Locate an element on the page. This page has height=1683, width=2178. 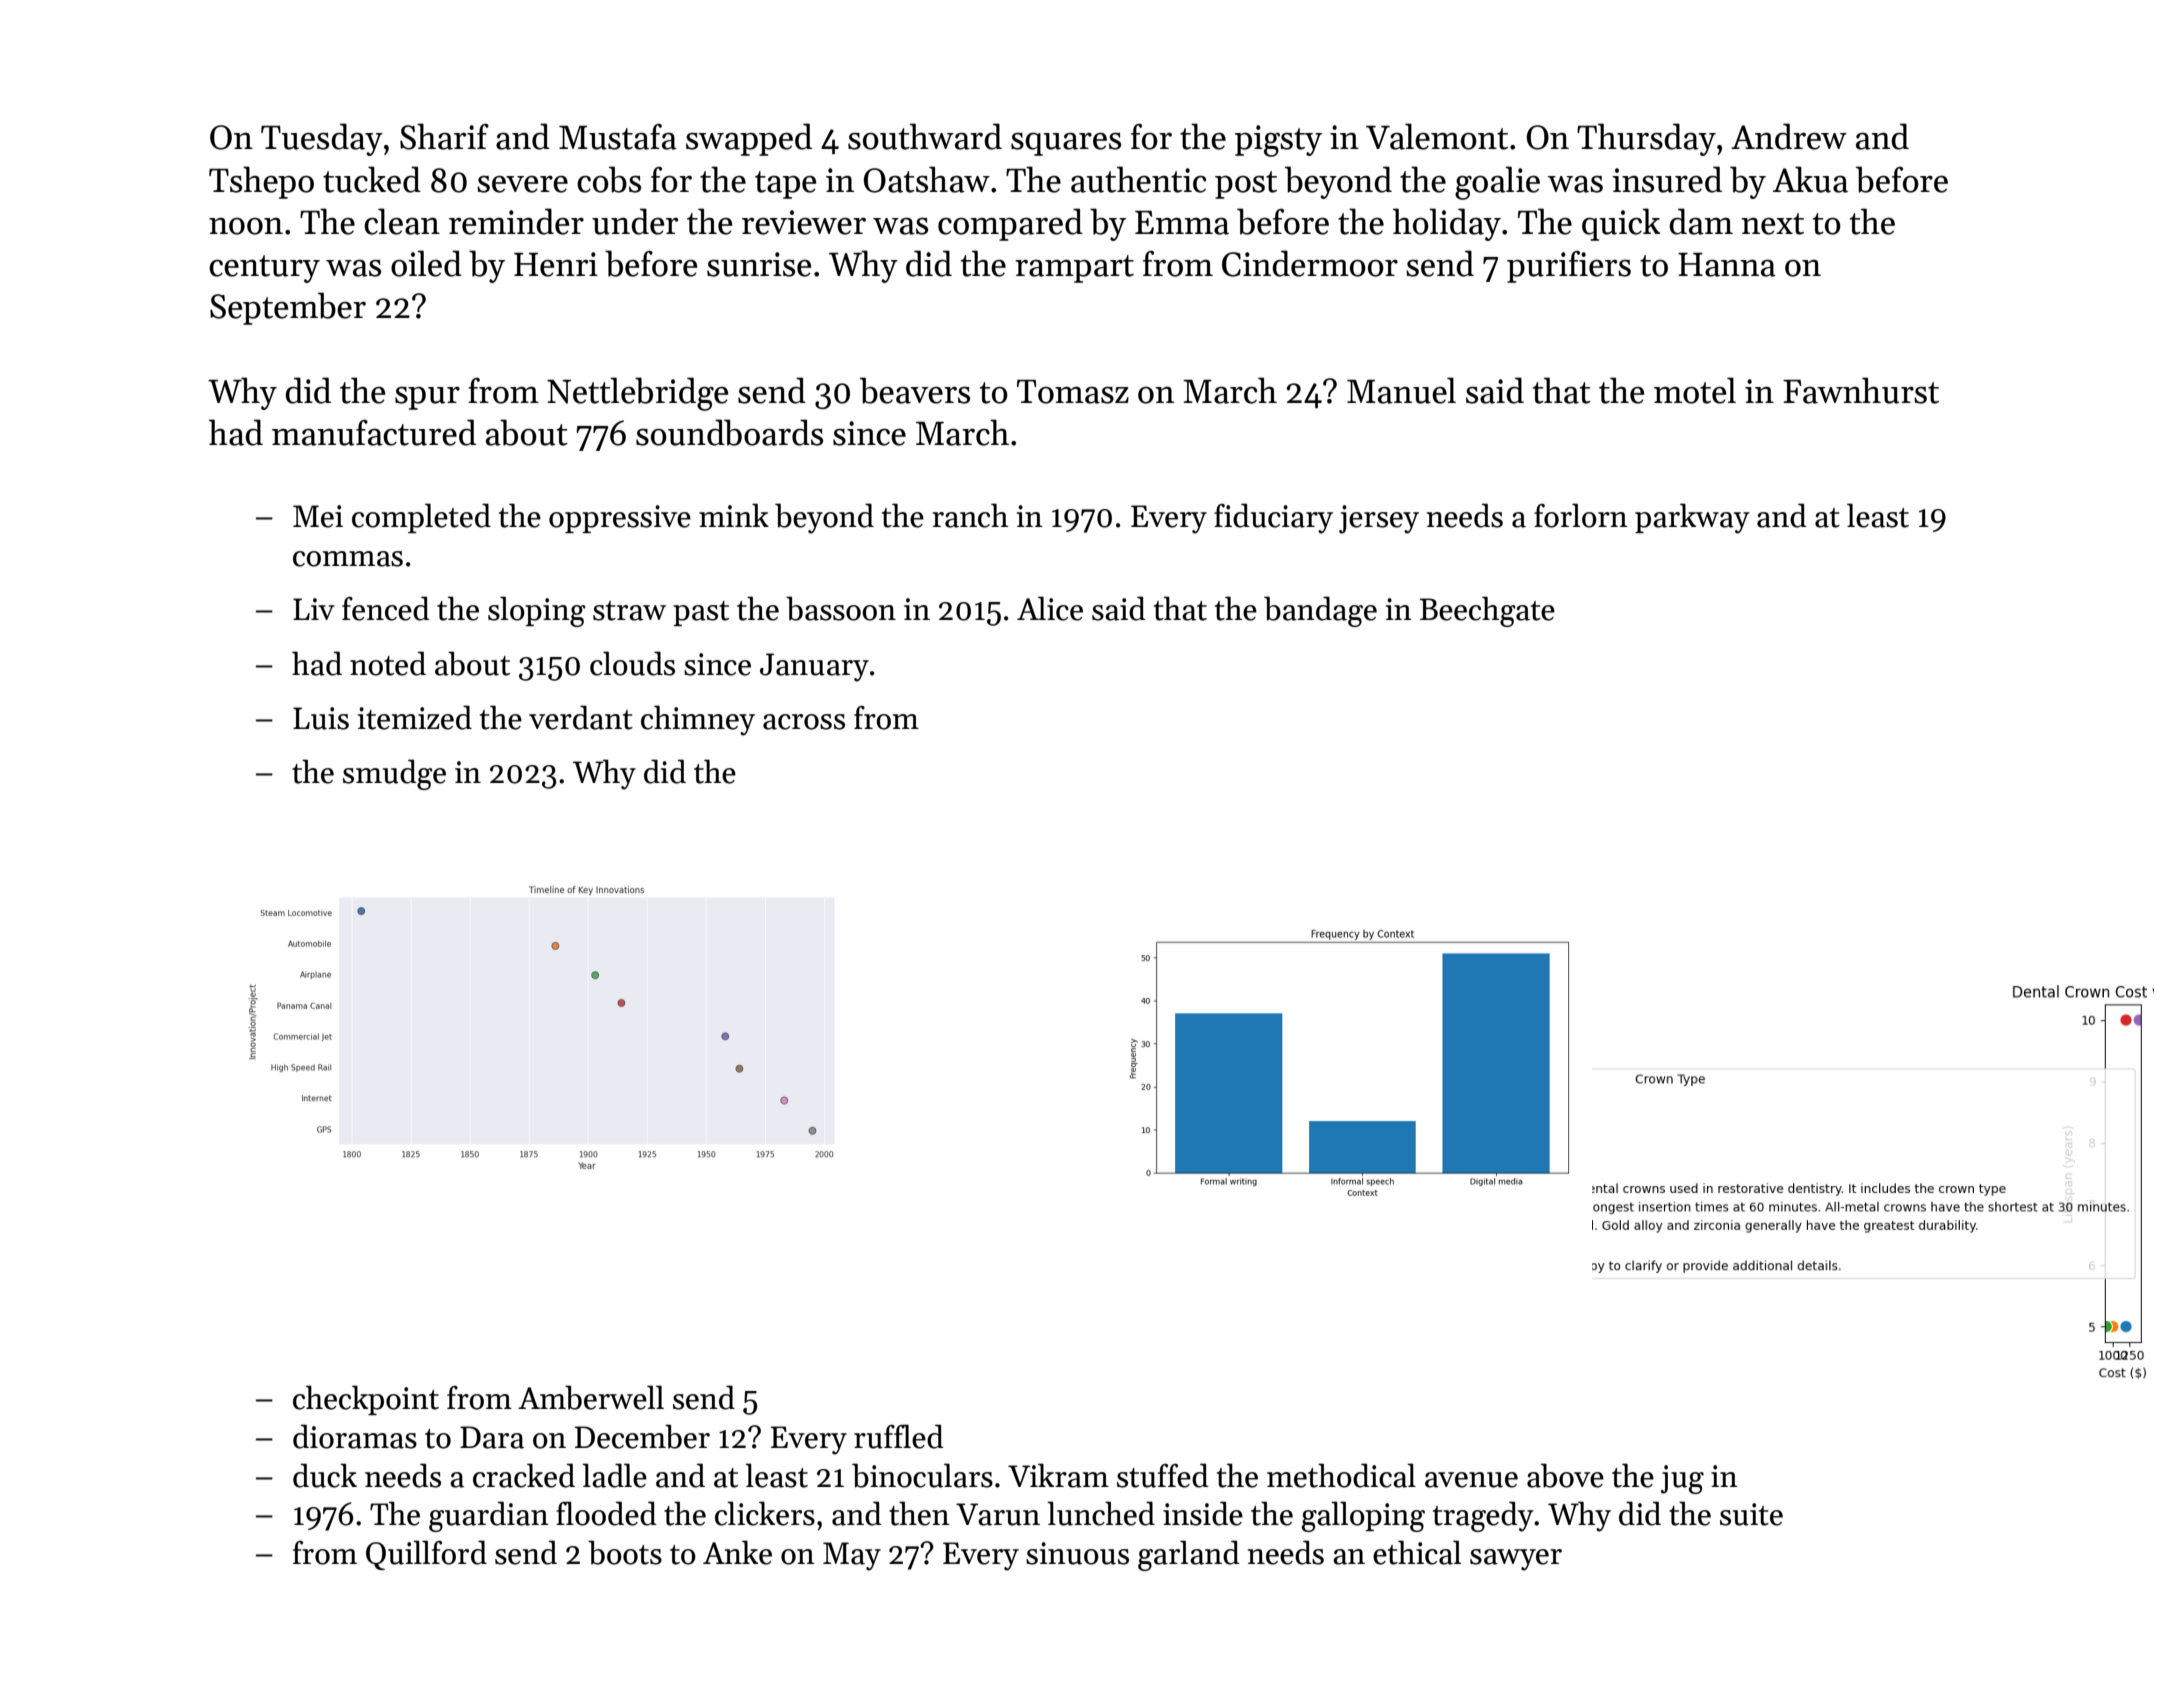
parkway is located at coordinates (1692, 518).
